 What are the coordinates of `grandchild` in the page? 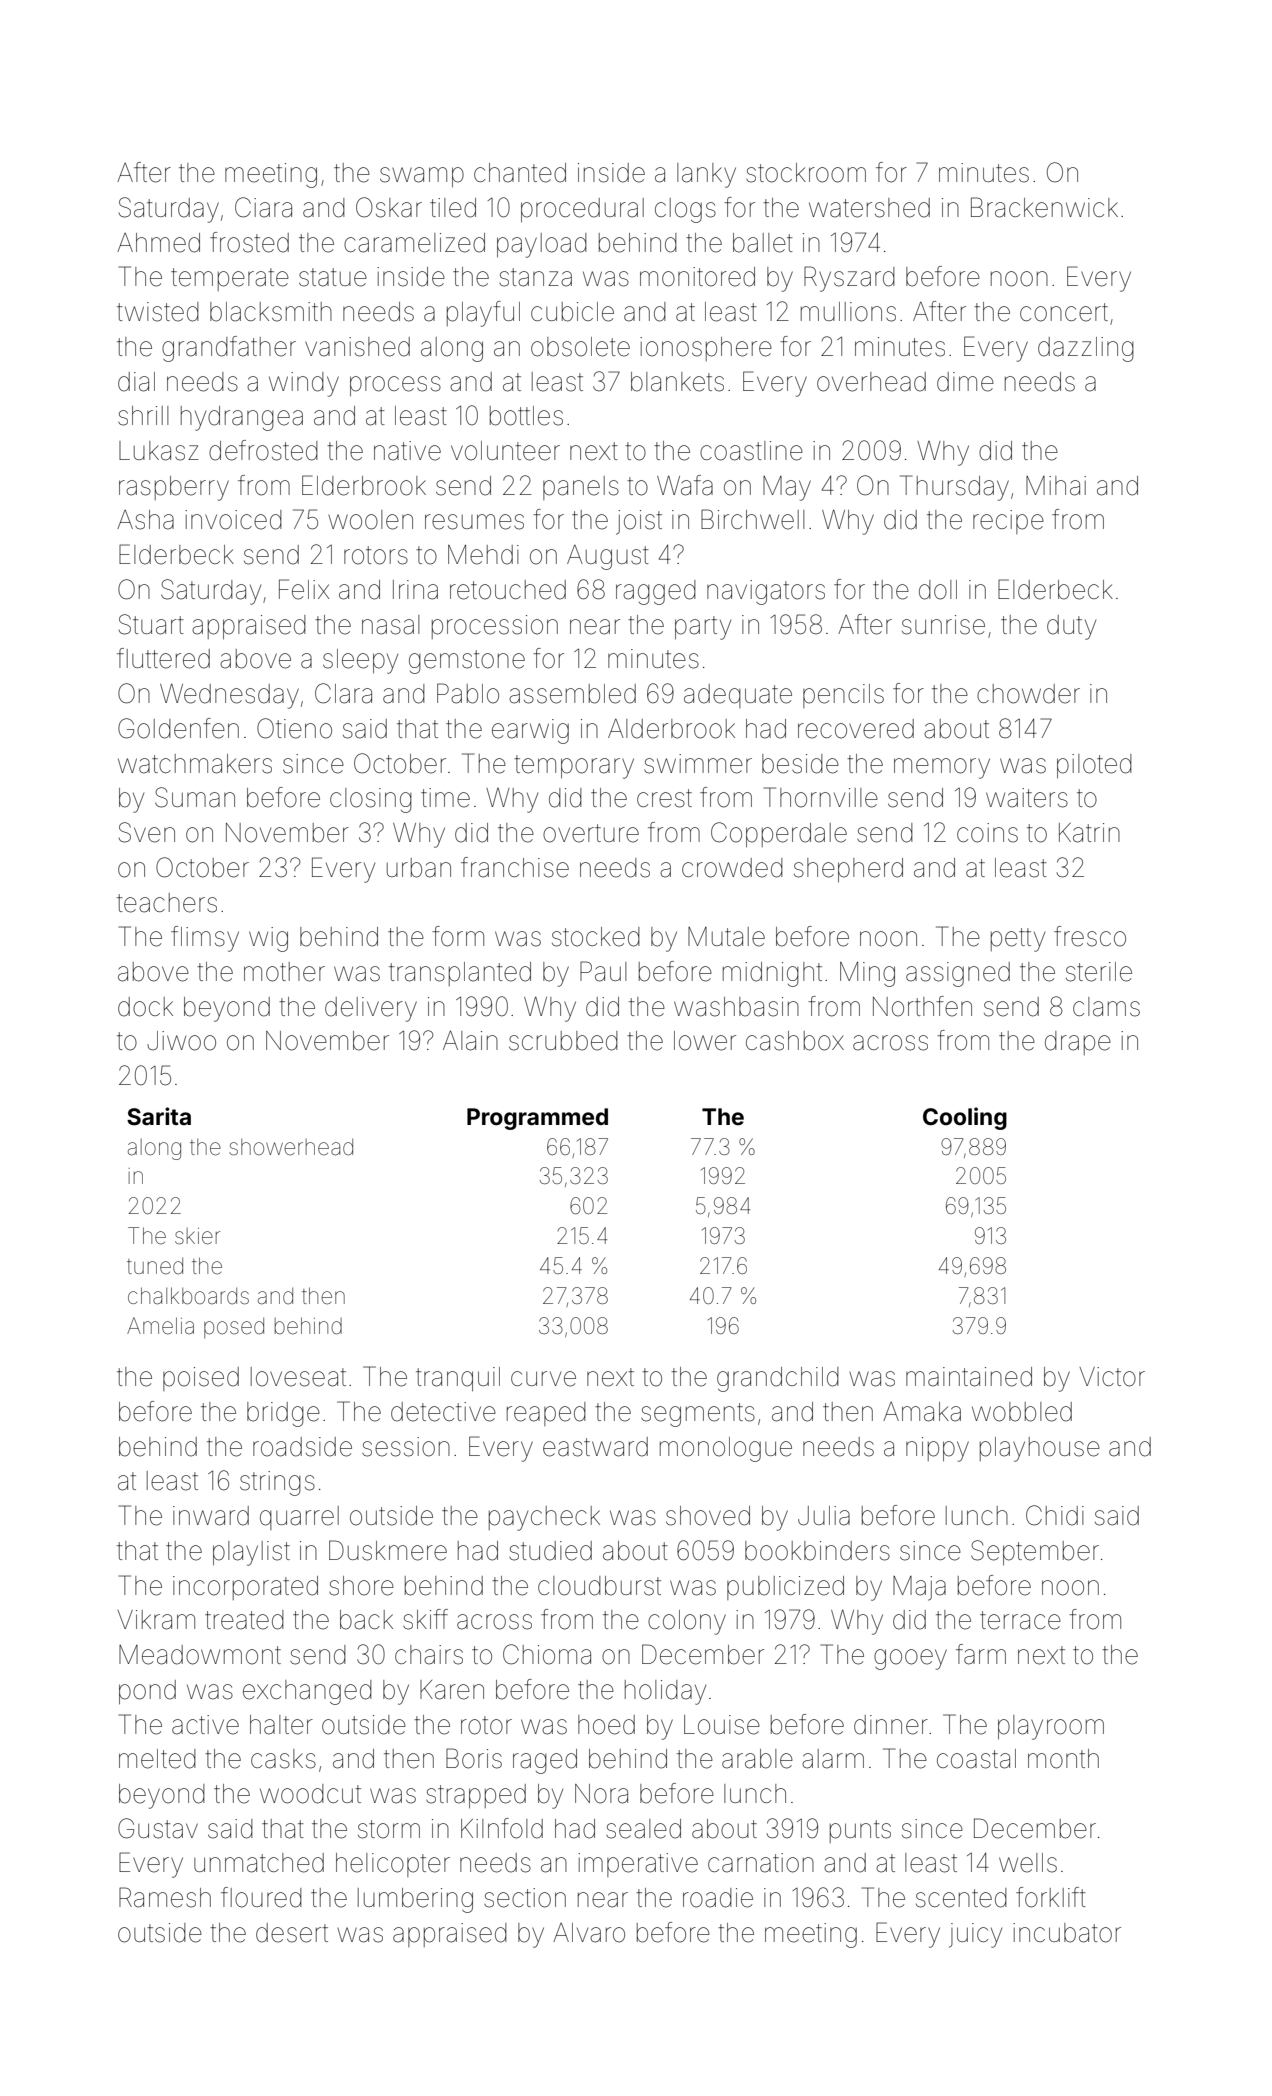 It's located at (778, 1379).
